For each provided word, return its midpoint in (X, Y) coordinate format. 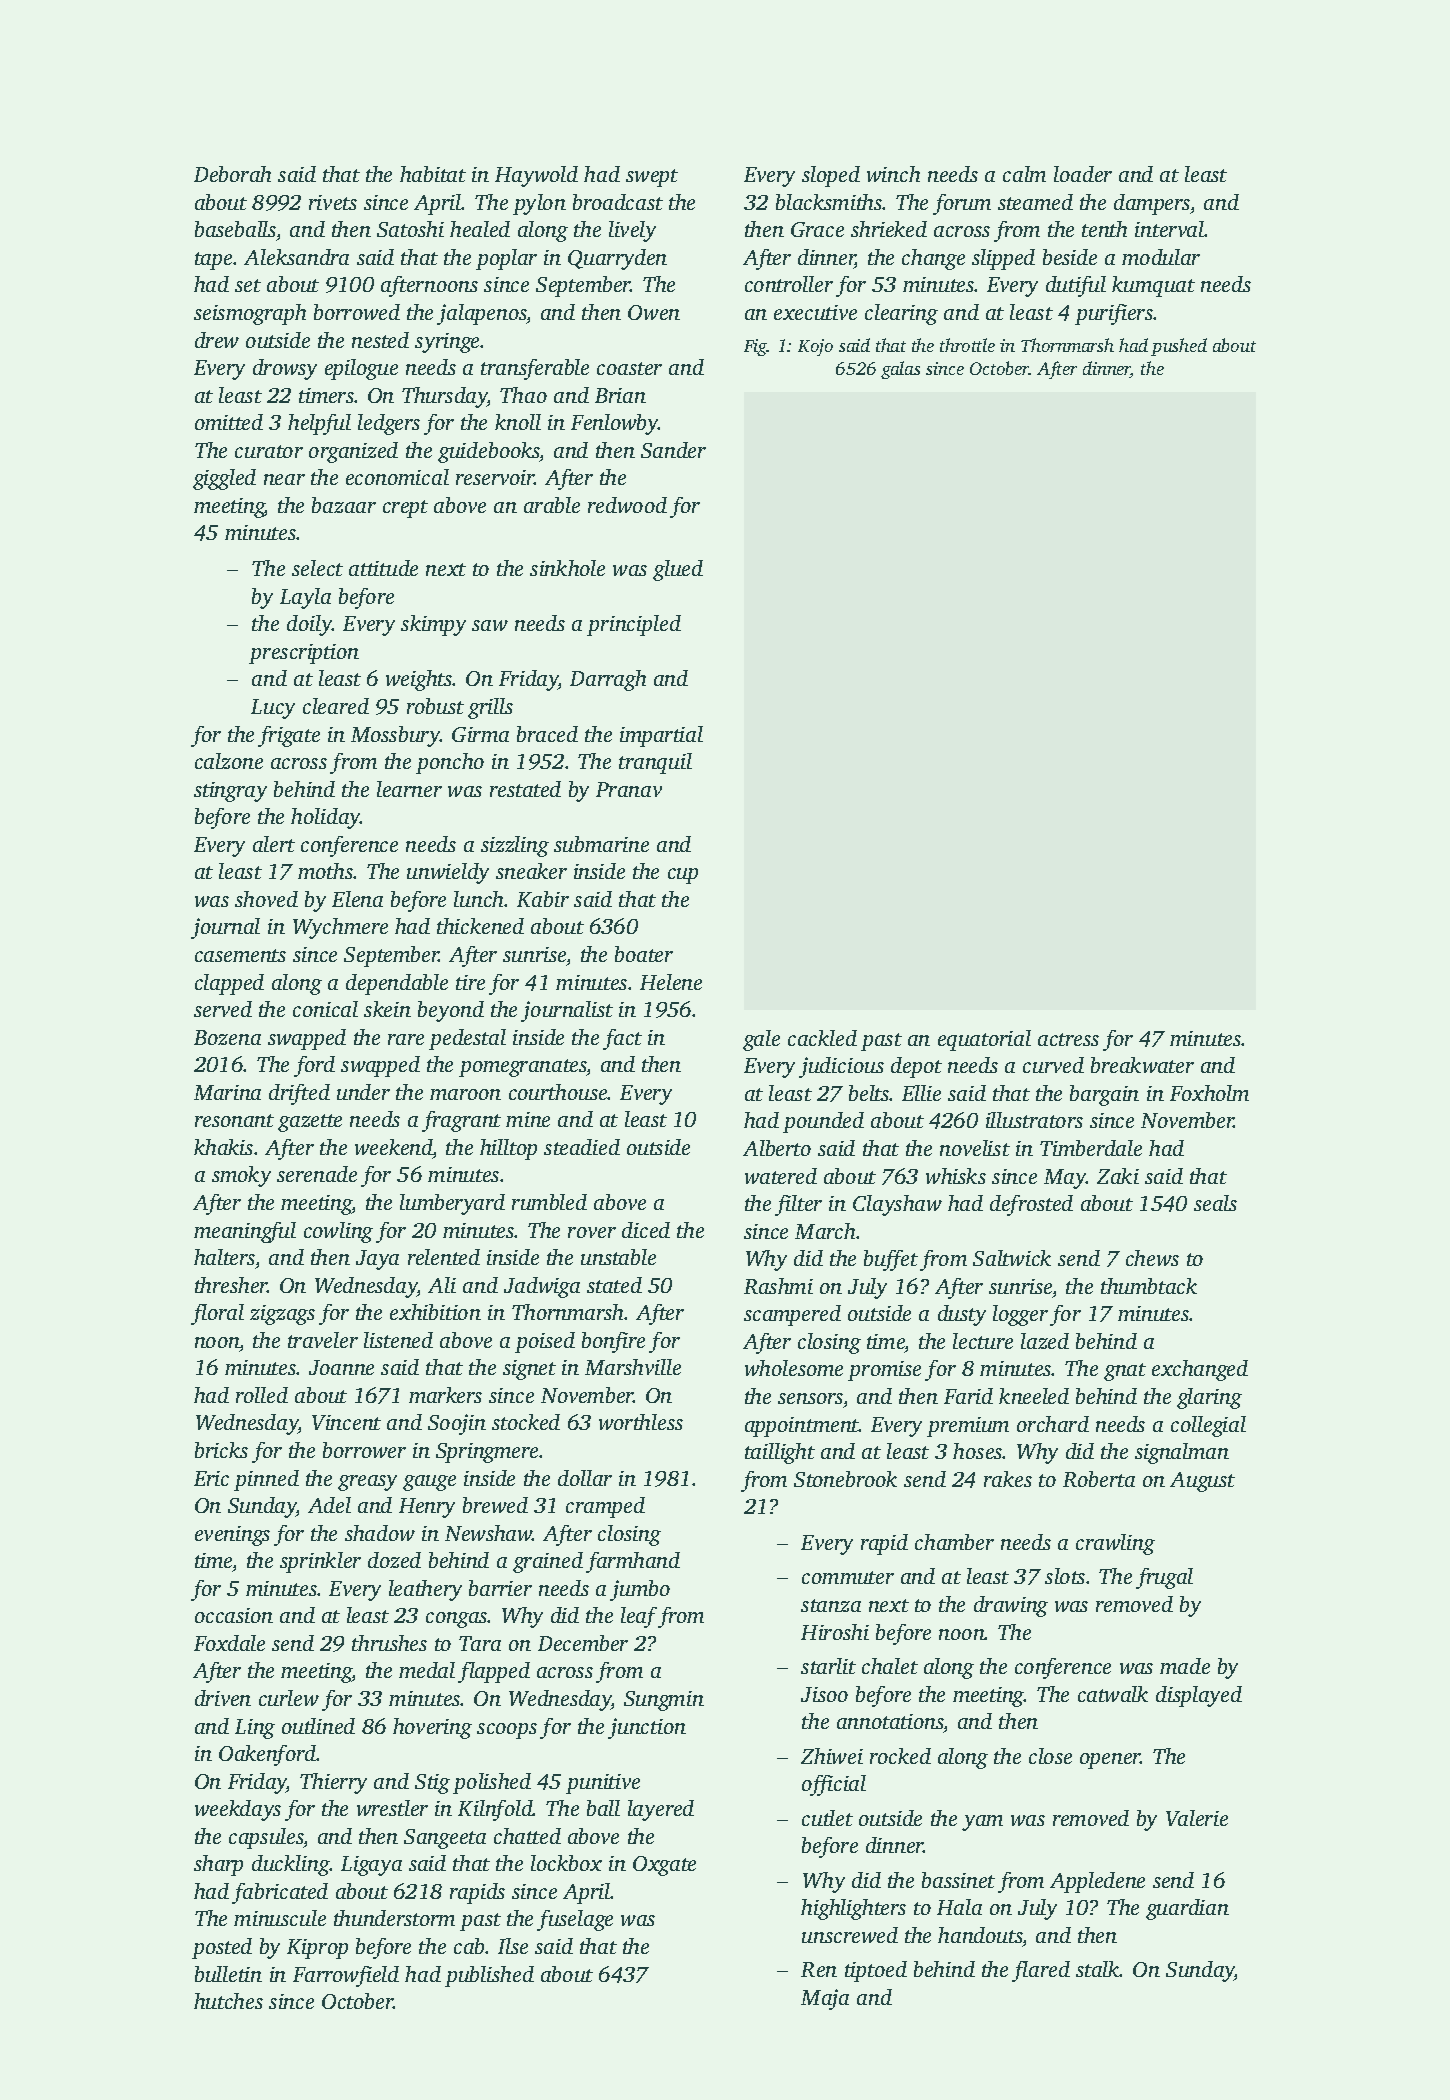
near (284, 479)
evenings (232, 1536)
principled (634, 625)
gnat (1125, 1372)
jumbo (640, 1590)
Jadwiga (542, 1287)
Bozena (227, 1037)
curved (1053, 1065)
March (825, 1231)
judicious (841, 1067)
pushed (1179, 347)
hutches (228, 2001)
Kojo (815, 347)
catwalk (1113, 1694)
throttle (967, 345)
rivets (333, 202)
